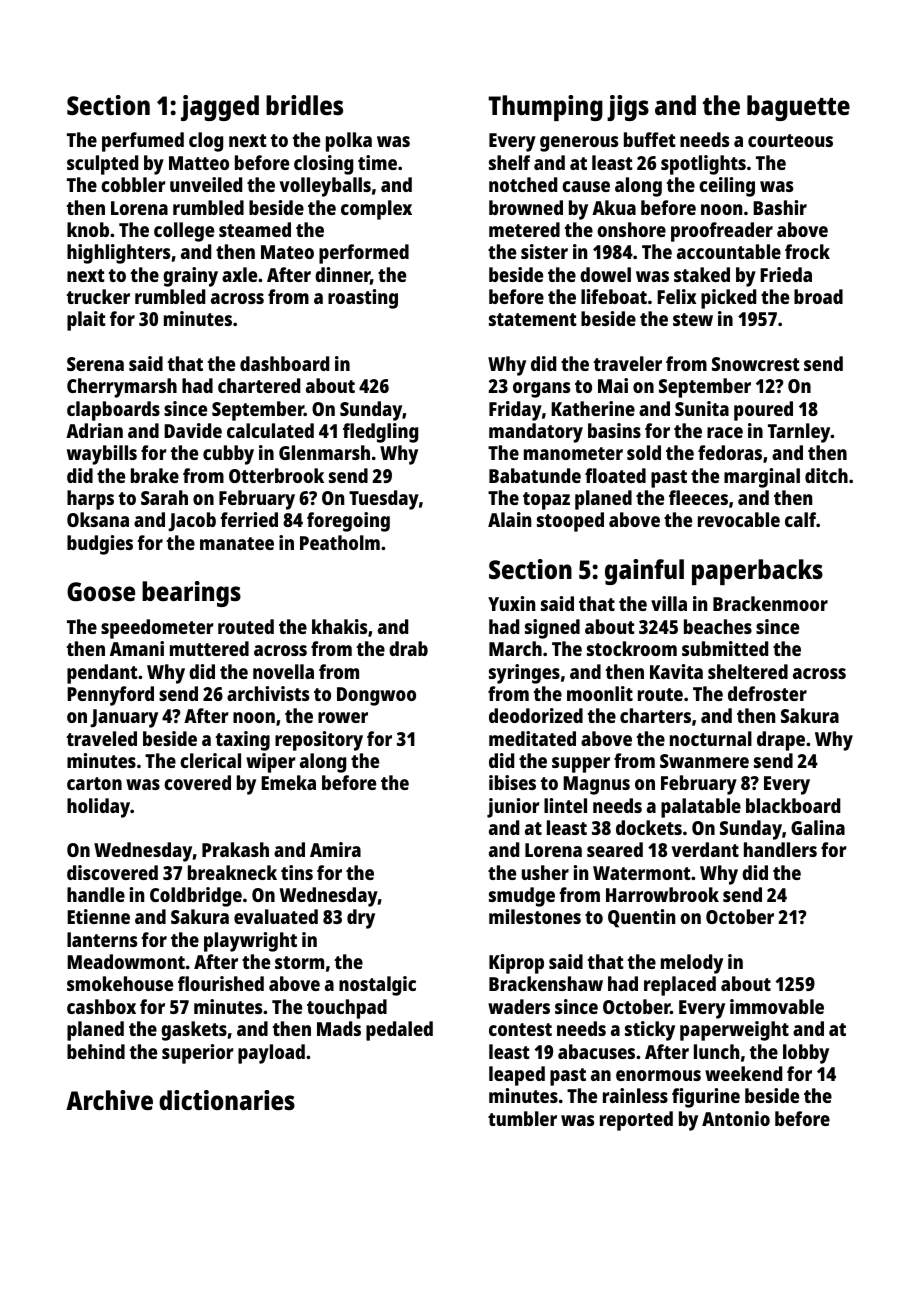  I want to click on jigs, so click(628, 108).
